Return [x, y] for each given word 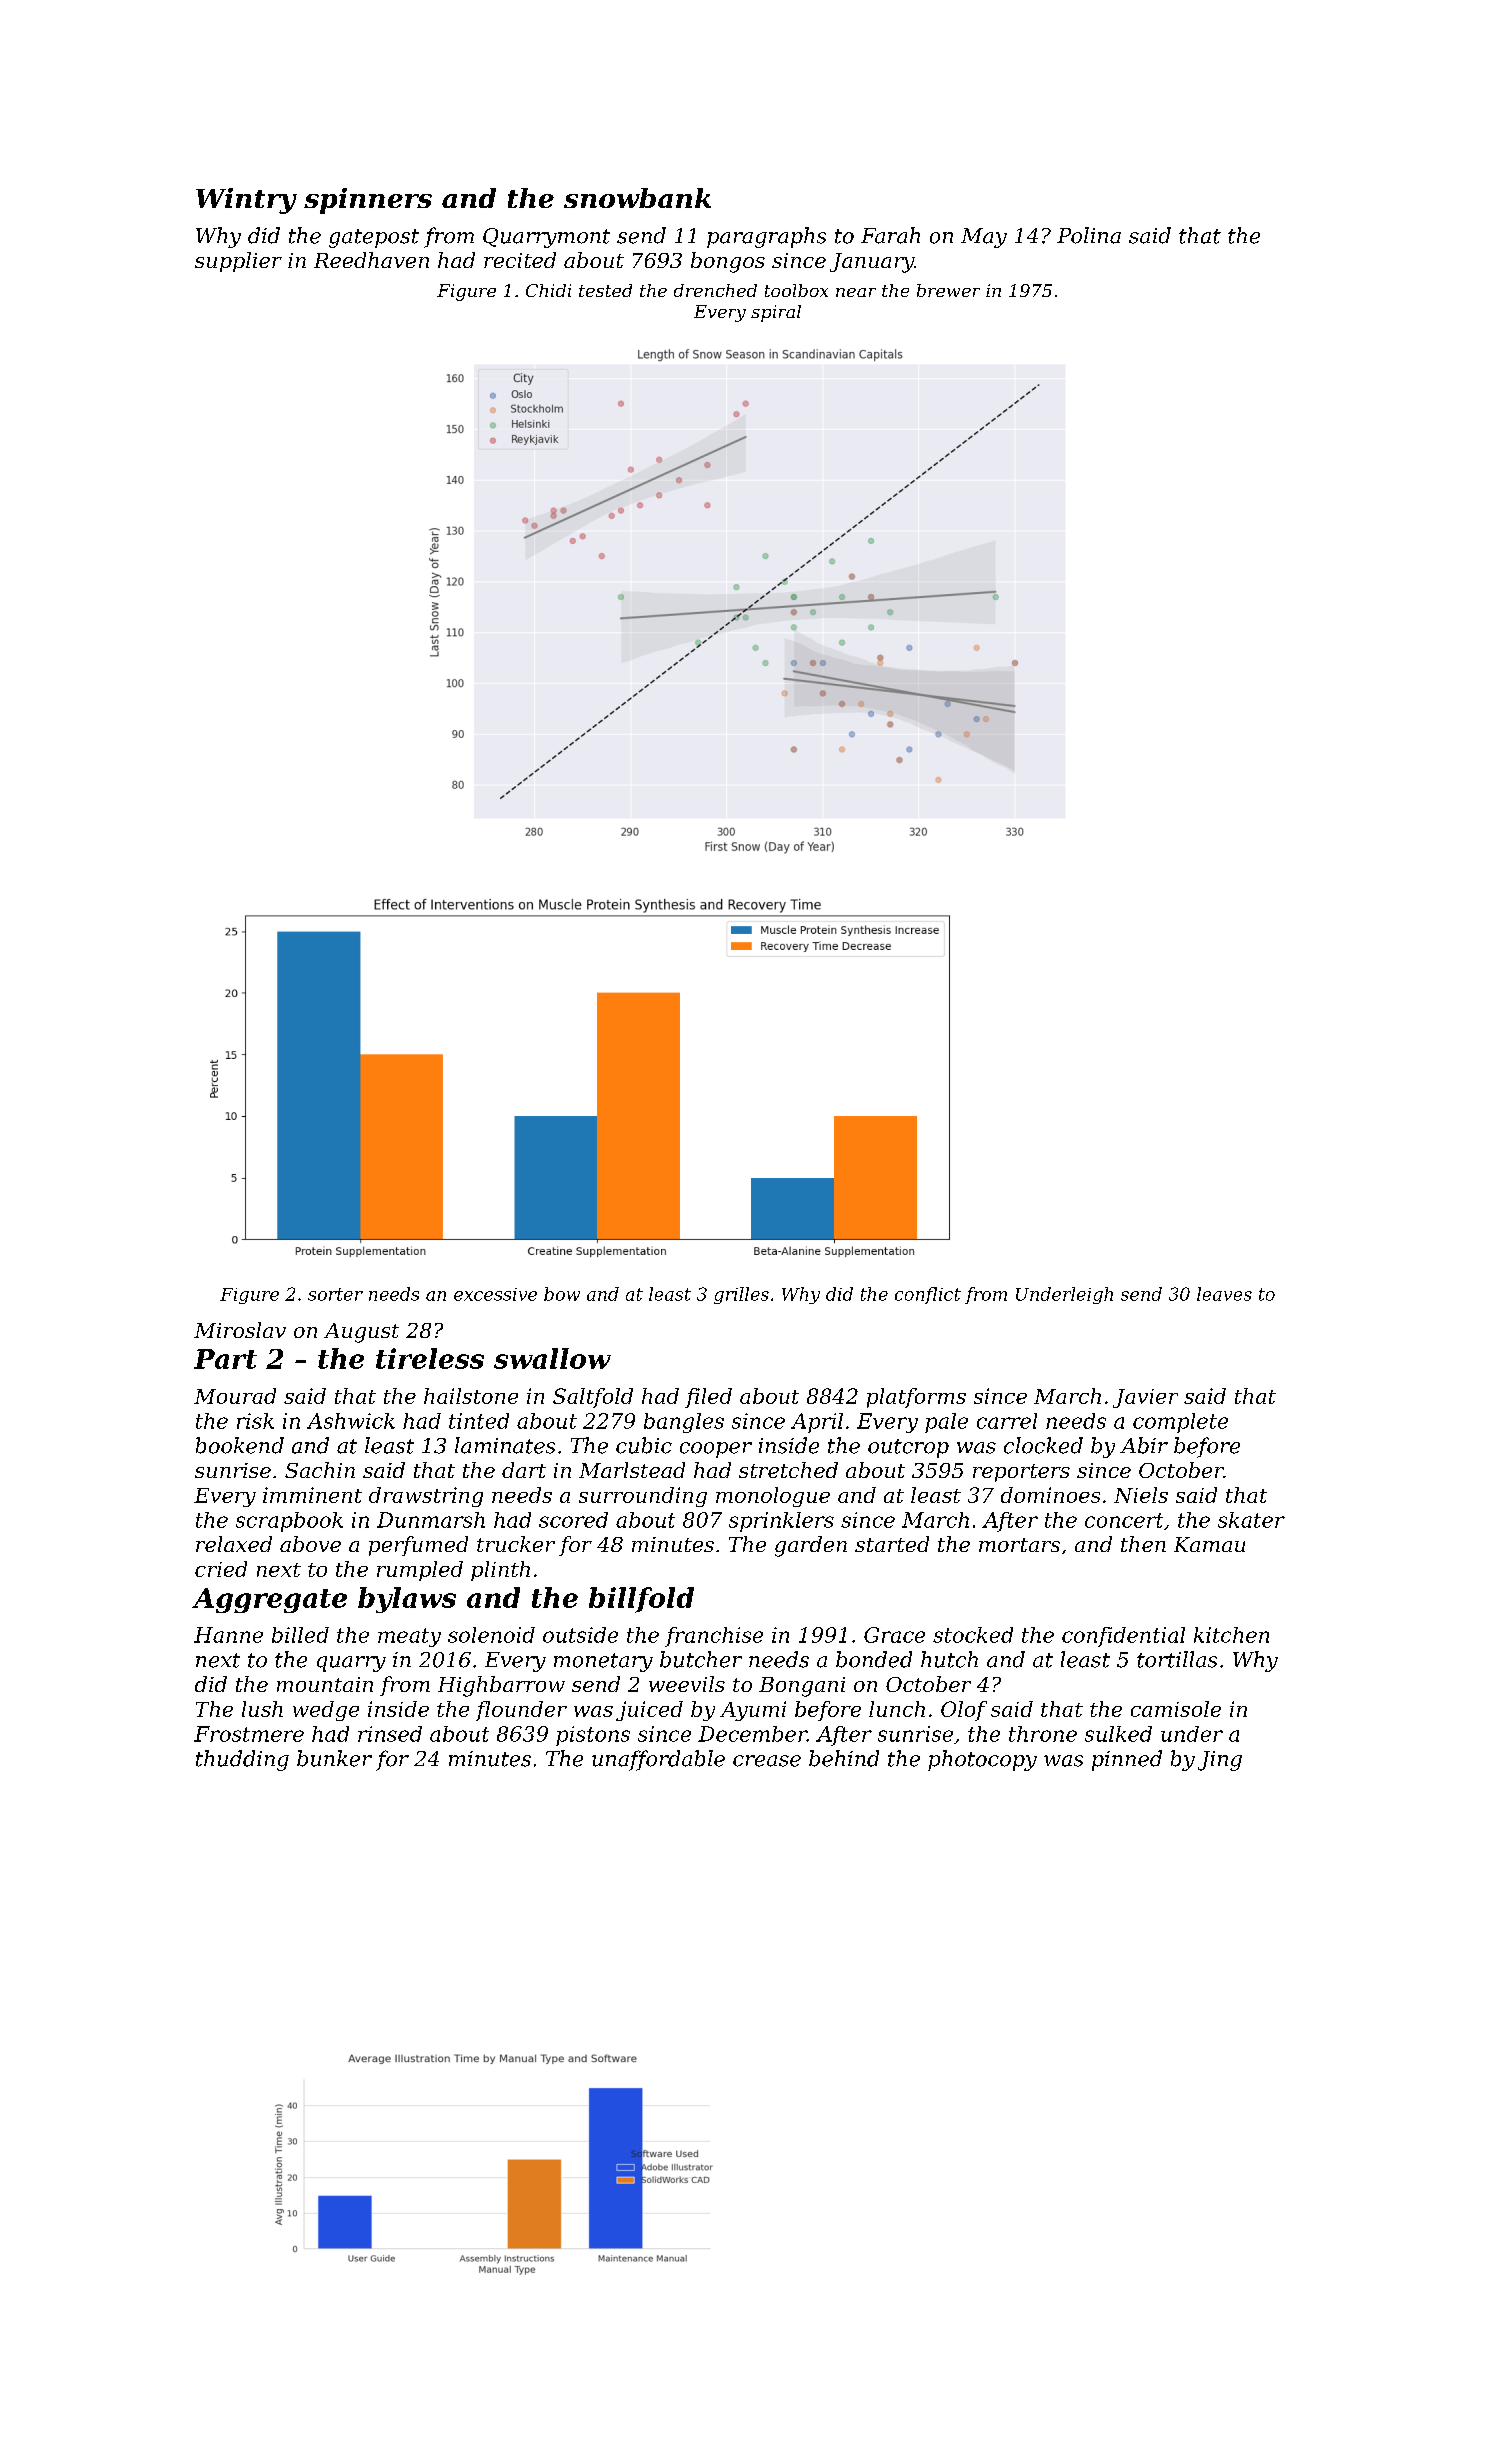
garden [811, 1546]
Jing [1220, 1761]
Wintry [246, 201]
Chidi [548, 290]
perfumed [418, 1546]
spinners [368, 201]
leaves [1224, 1294]
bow [562, 1294]
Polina [1089, 235]
